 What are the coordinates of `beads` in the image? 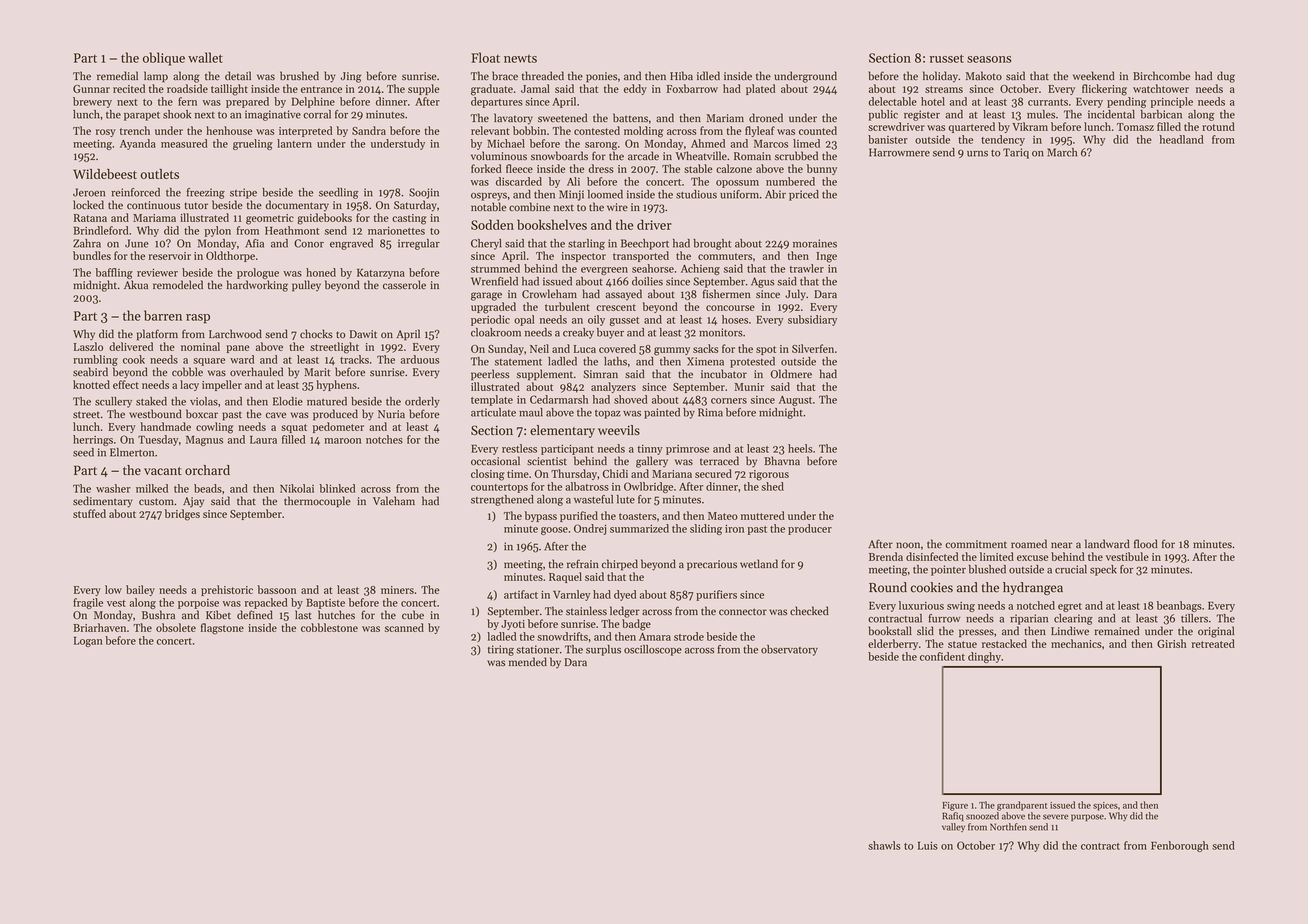 It's located at (208, 488).
